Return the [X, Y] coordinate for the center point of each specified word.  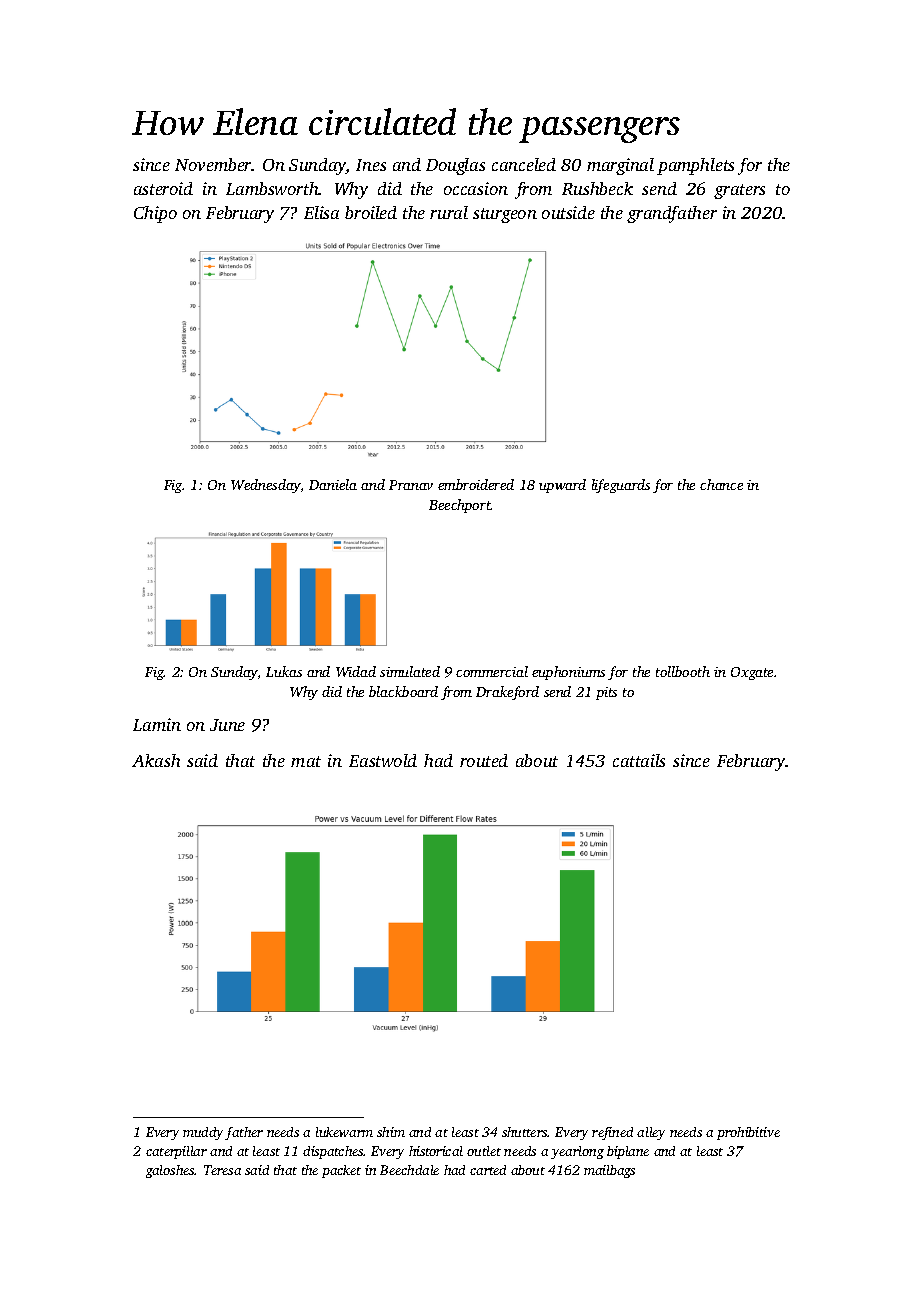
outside [568, 212]
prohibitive [748, 1133]
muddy [203, 1133]
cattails [639, 760]
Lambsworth [272, 188]
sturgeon [505, 215]
